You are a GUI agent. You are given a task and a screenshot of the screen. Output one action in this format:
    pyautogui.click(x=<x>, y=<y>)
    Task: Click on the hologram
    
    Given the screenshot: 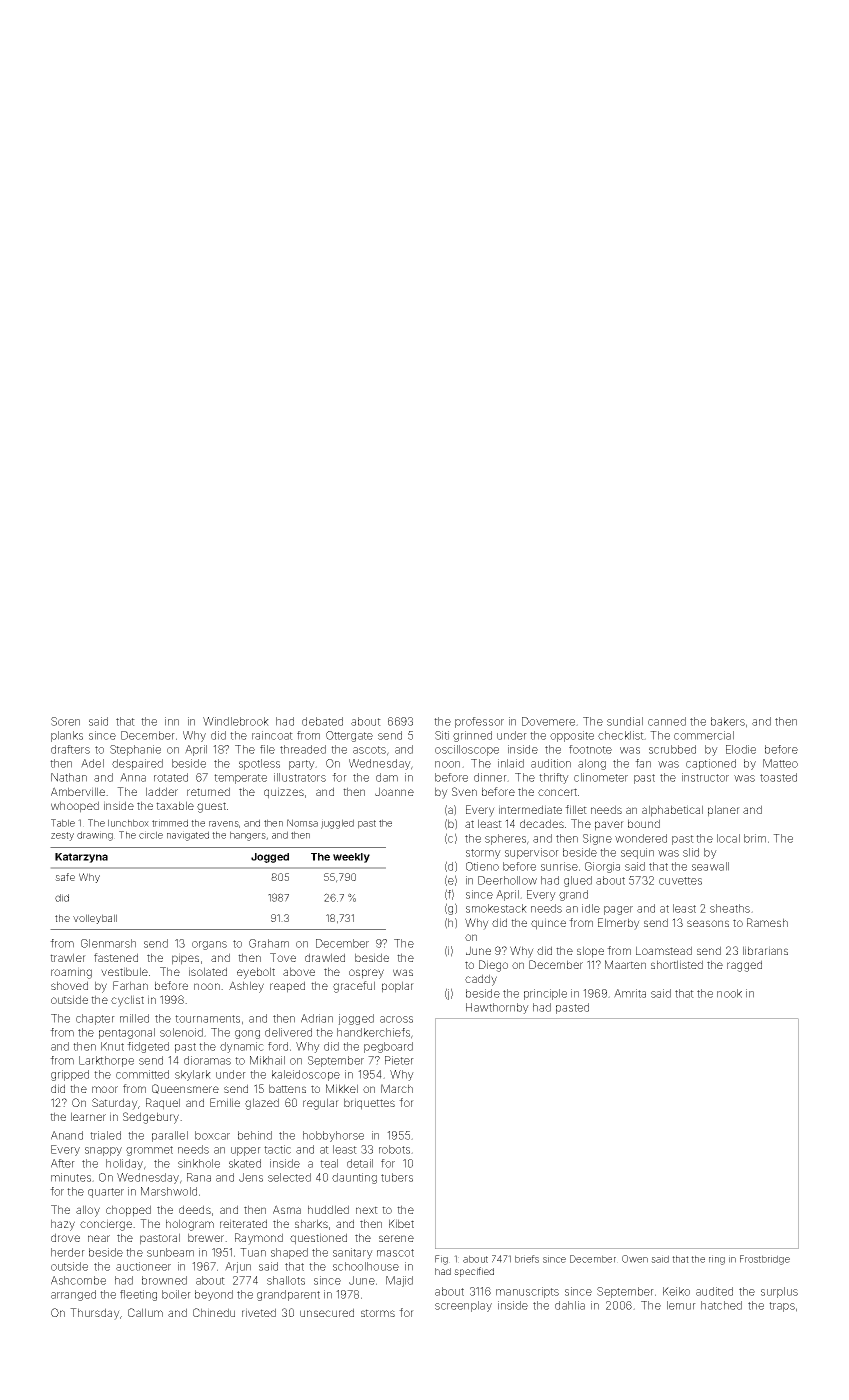 What is the action you would take?
    pyautogui.click(x=190, y=1225)
